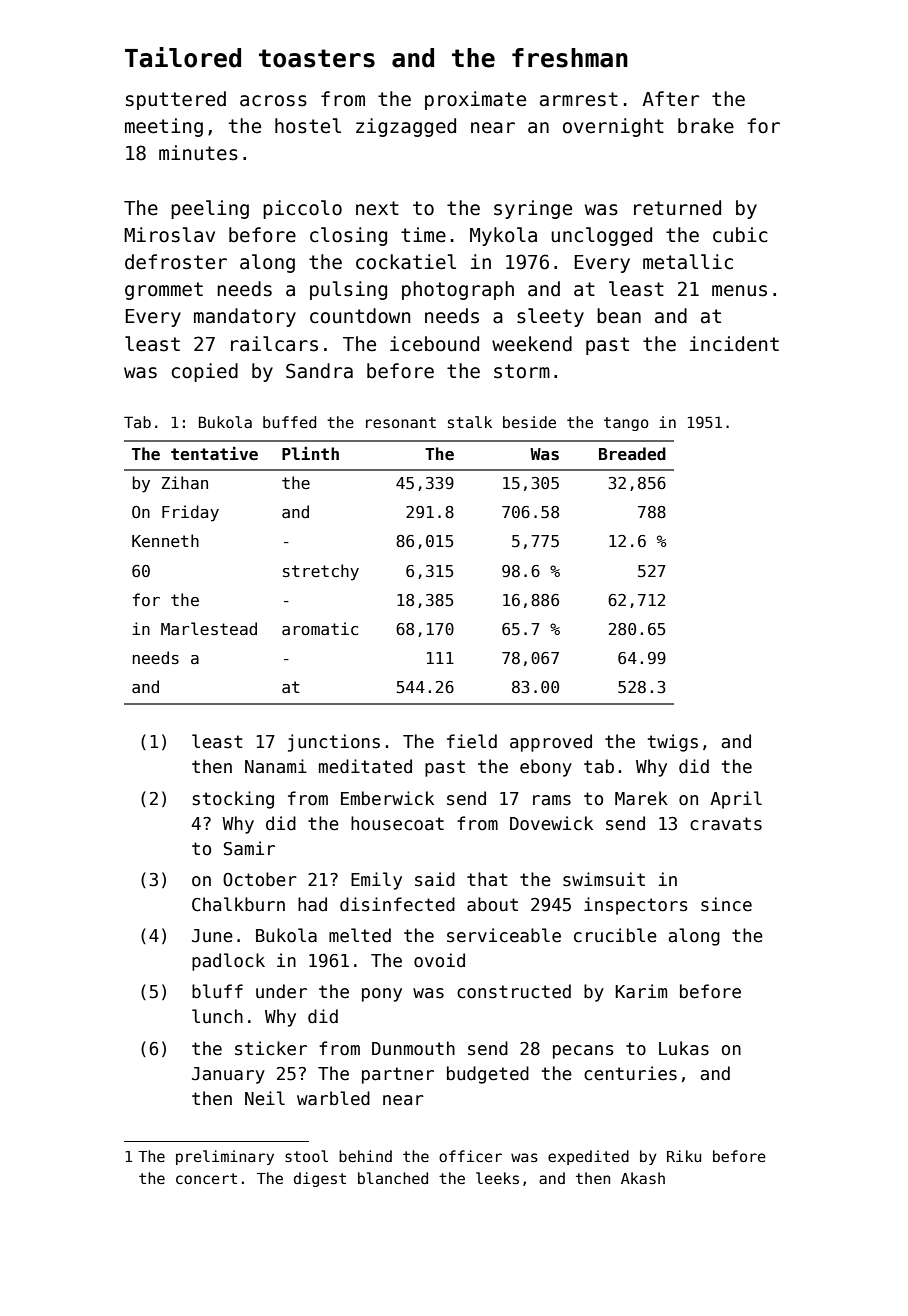  Describe the element at coordinates (176, 100) in the screenshot. I see `sputtered` at that location.
